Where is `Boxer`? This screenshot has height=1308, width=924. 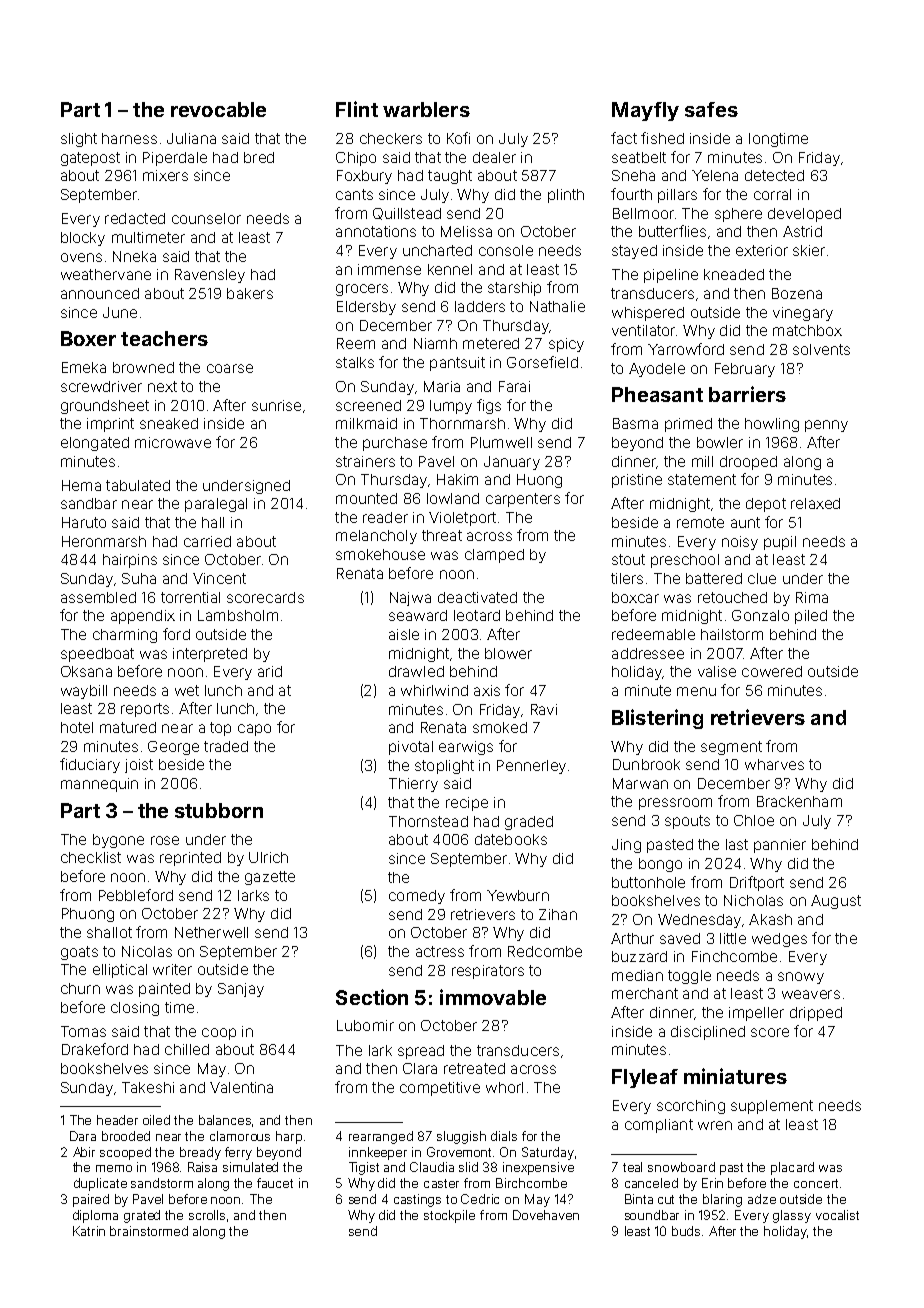 Boxer is located at coordinates (88, 338).
